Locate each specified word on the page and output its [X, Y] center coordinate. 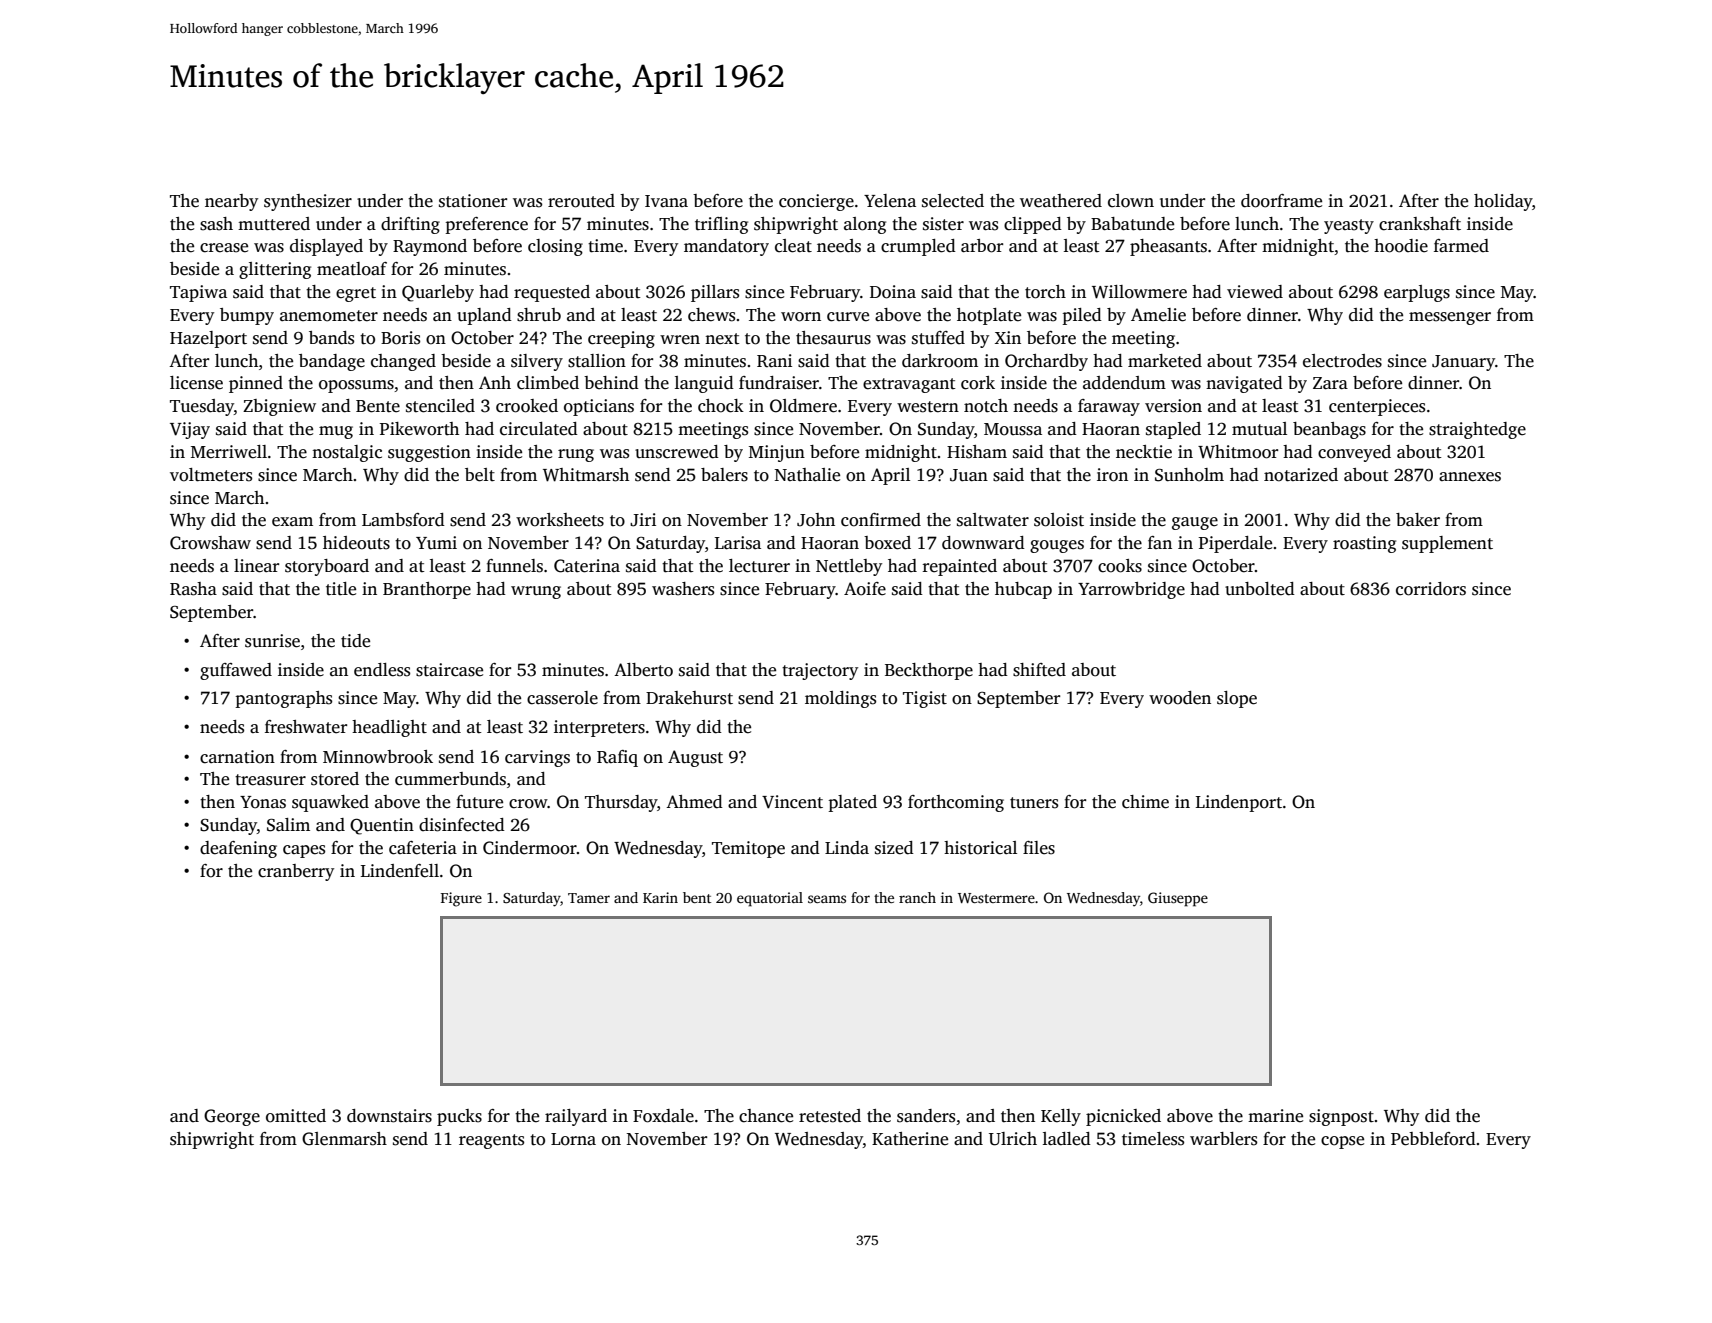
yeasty [1349, 226]
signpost [1341, 1117]
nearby [231, 202]
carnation [237, 757]
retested [830, 1116]
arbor [982, 246]
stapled [1173, 430]
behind [611, 383]
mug [336, 432]
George [232, 1117]
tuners [1034, 803]
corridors [1431, 589]
